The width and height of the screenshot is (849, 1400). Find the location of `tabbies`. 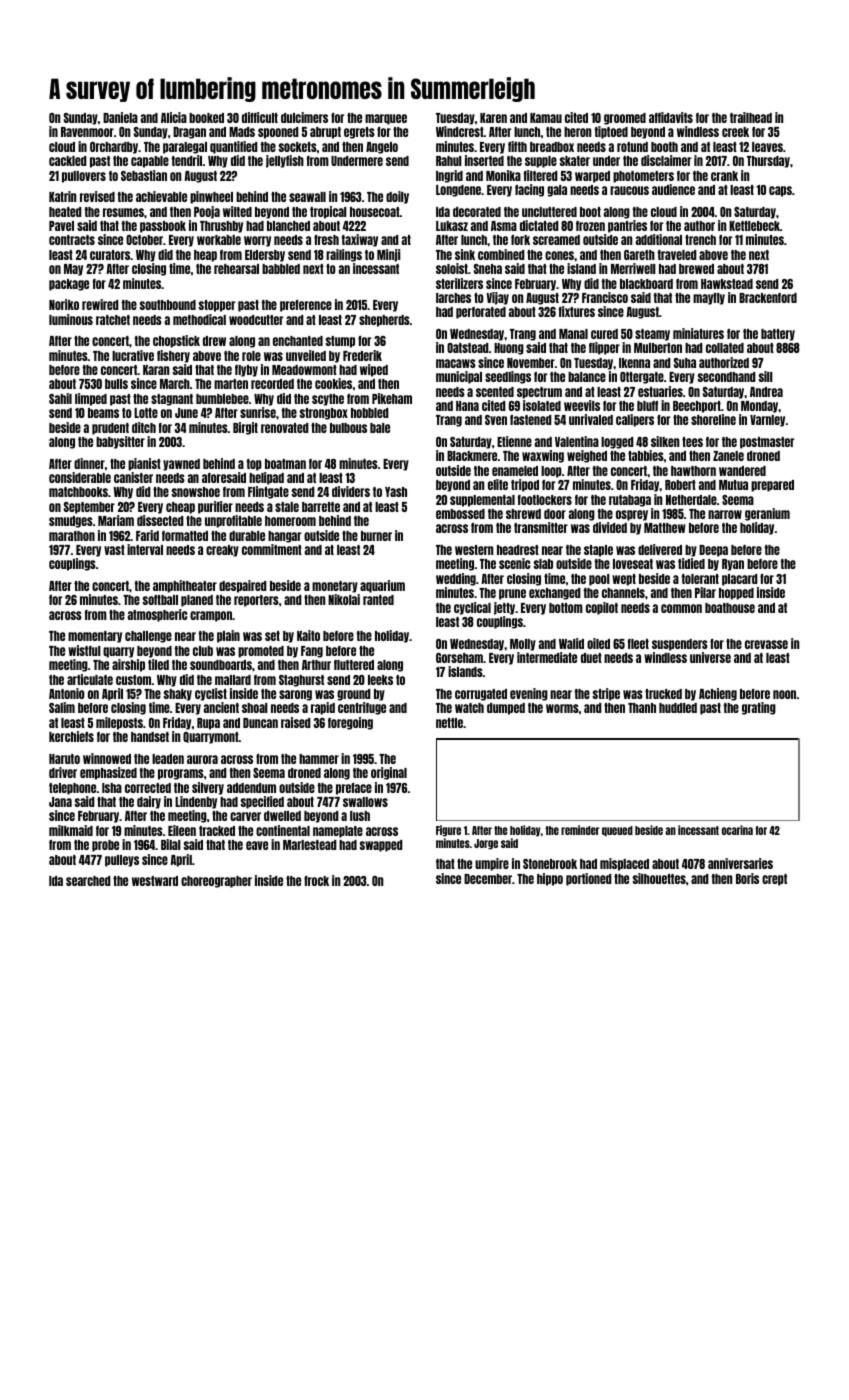

tabbies is located at coordinates (646, 455).
